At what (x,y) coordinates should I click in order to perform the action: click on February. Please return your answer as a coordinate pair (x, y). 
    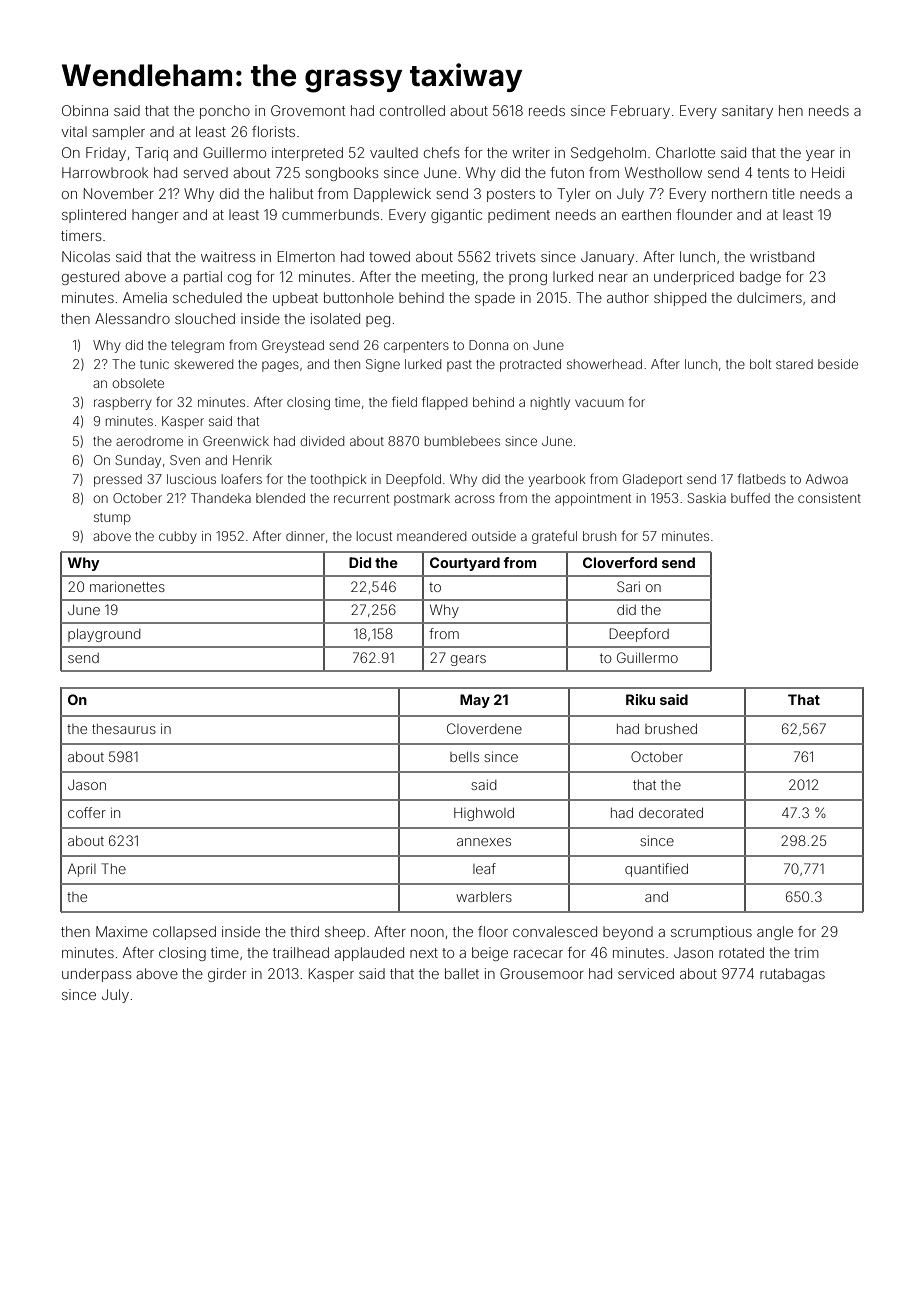
    Looking at the image, I should click on (640, 112).
